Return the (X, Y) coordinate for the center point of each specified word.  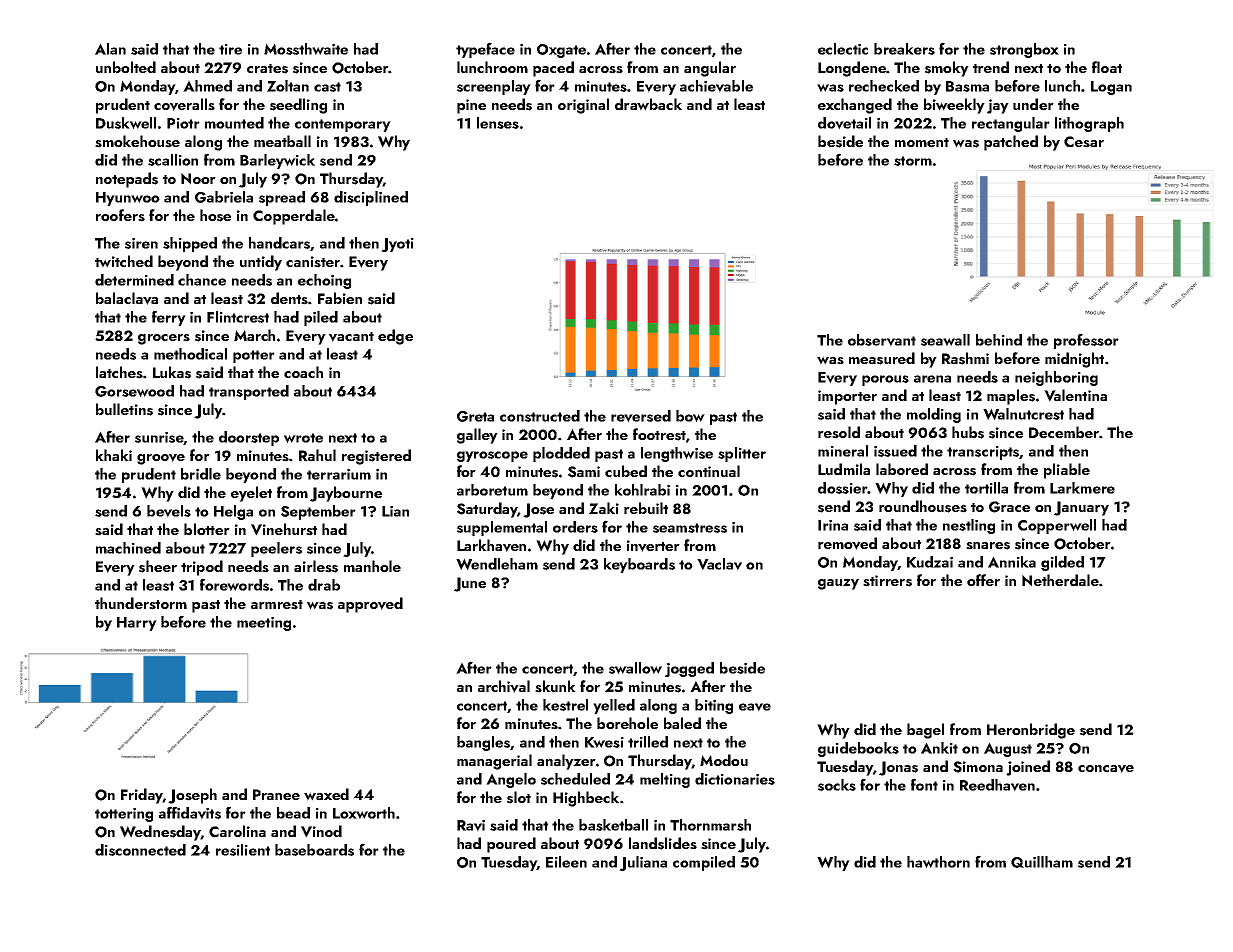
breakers (904, 49)
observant (882, 340)
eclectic (843, 49)
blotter (207, 529)
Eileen (566, 862)
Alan (110, 49)
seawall (945, 340)
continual (709, 471)
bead (293, 813)
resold (839, 432)
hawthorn (938, 862)
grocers (164, 339)
